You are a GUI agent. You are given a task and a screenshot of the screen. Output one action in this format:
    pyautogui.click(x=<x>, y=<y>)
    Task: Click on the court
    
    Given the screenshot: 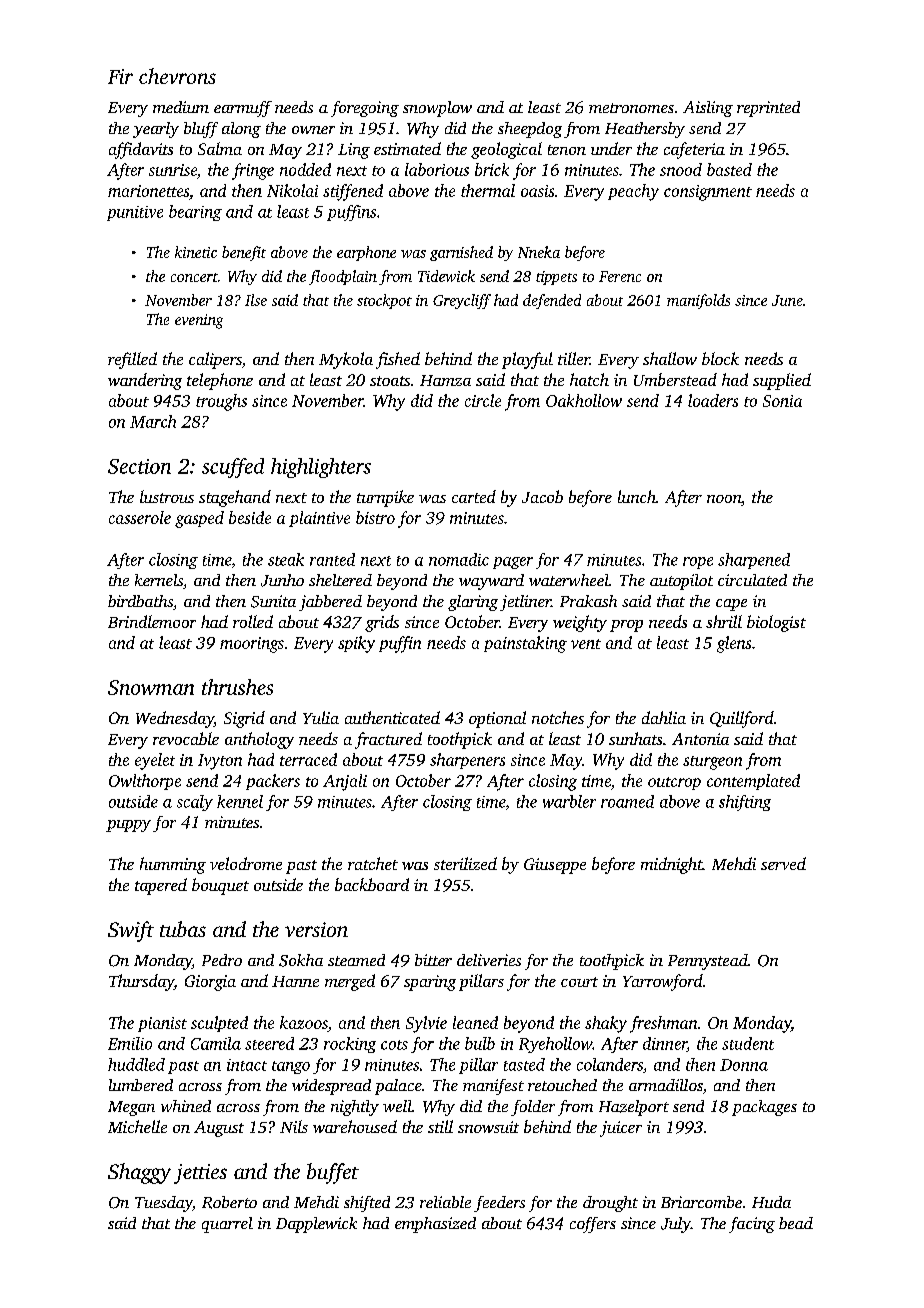 What is the action you would take?
    pyautogui.click(x=579, y=982)
